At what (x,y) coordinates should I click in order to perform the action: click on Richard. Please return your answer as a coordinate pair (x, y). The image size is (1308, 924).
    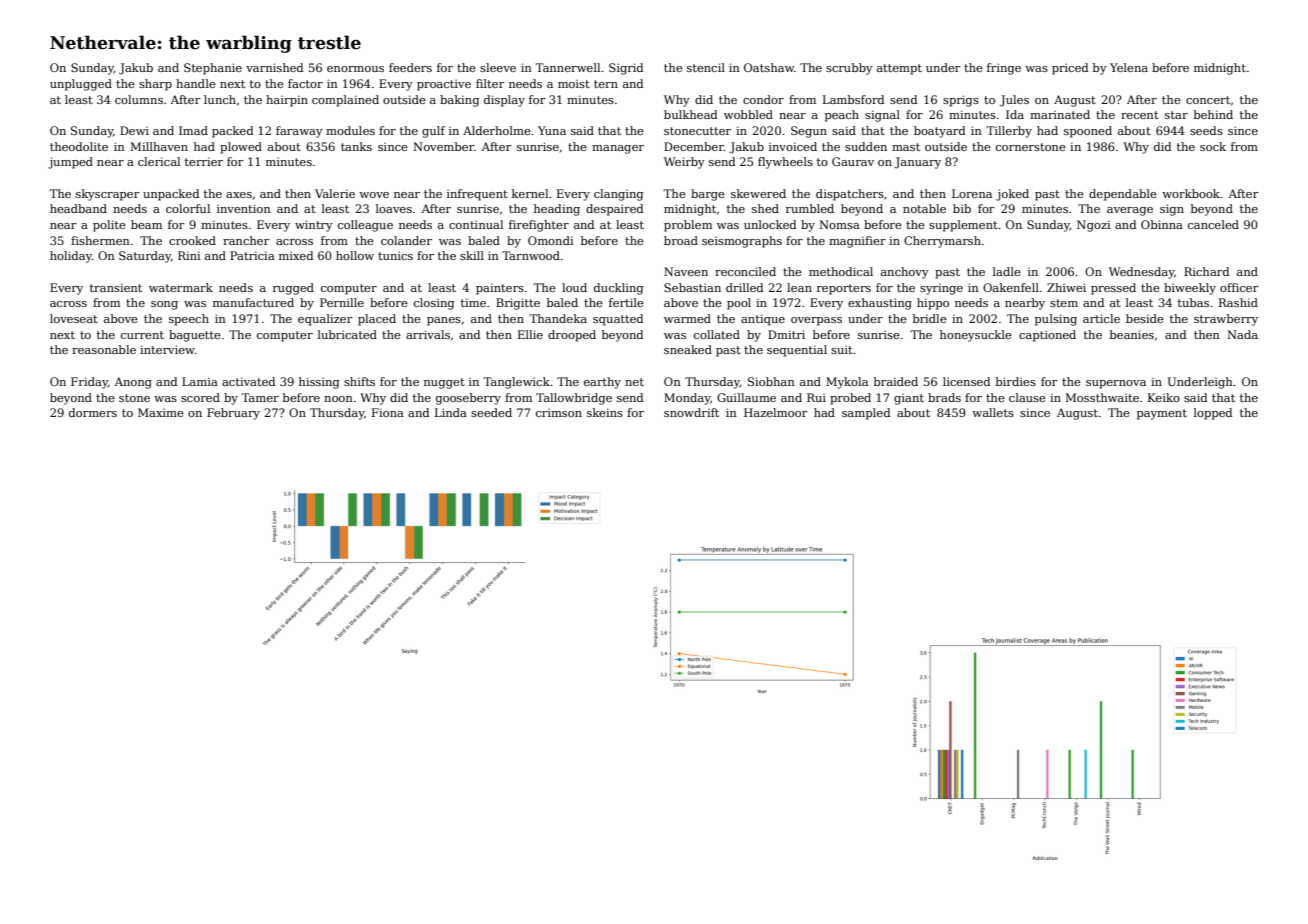
    Looking at the image, I should click on (1206, 271).
